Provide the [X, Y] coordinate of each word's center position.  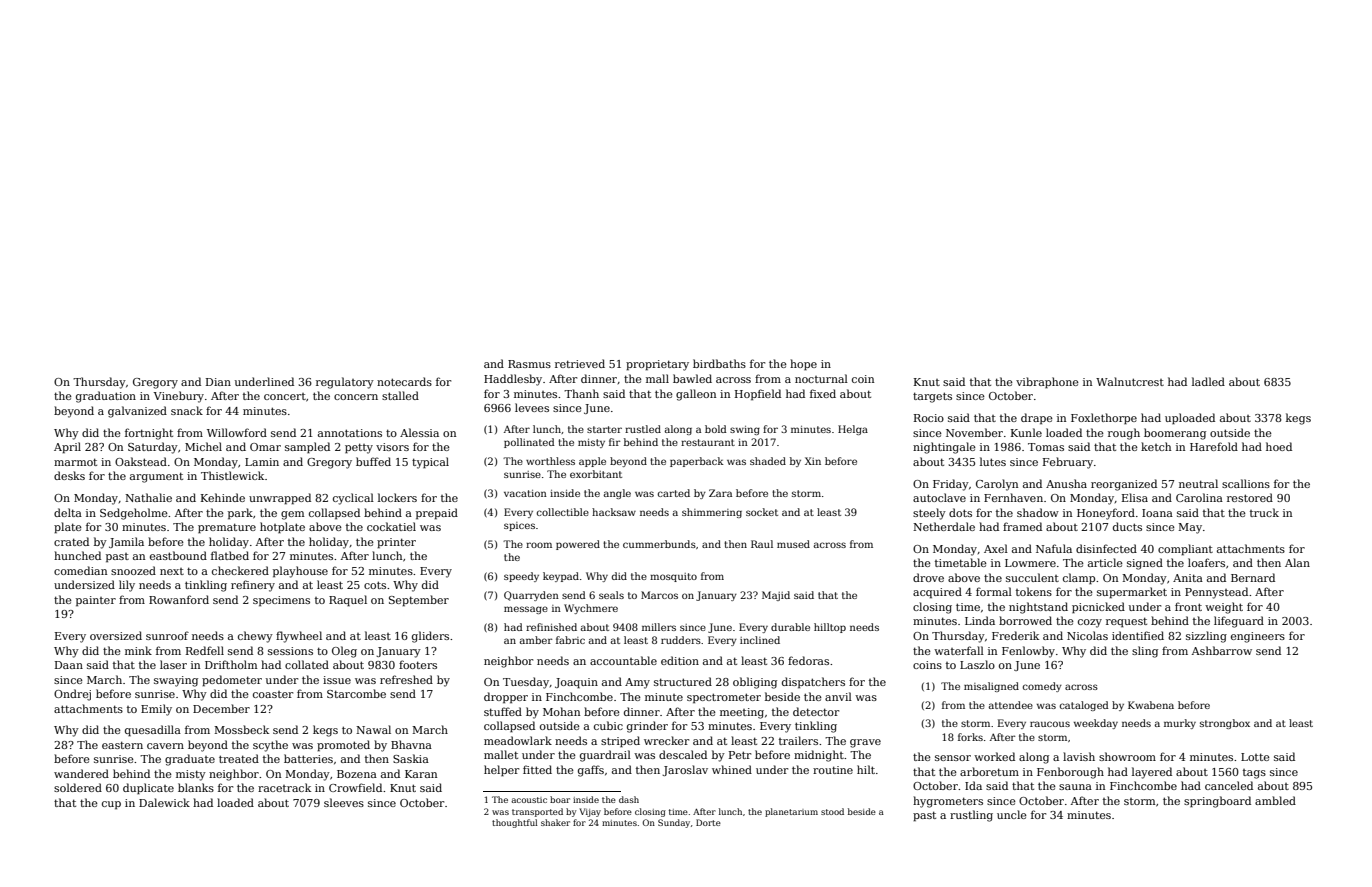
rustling [971, 816]
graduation [106, 397]
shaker [555, 822]
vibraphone [1047, 383]
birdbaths [719, 363]
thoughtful [515, 823]
